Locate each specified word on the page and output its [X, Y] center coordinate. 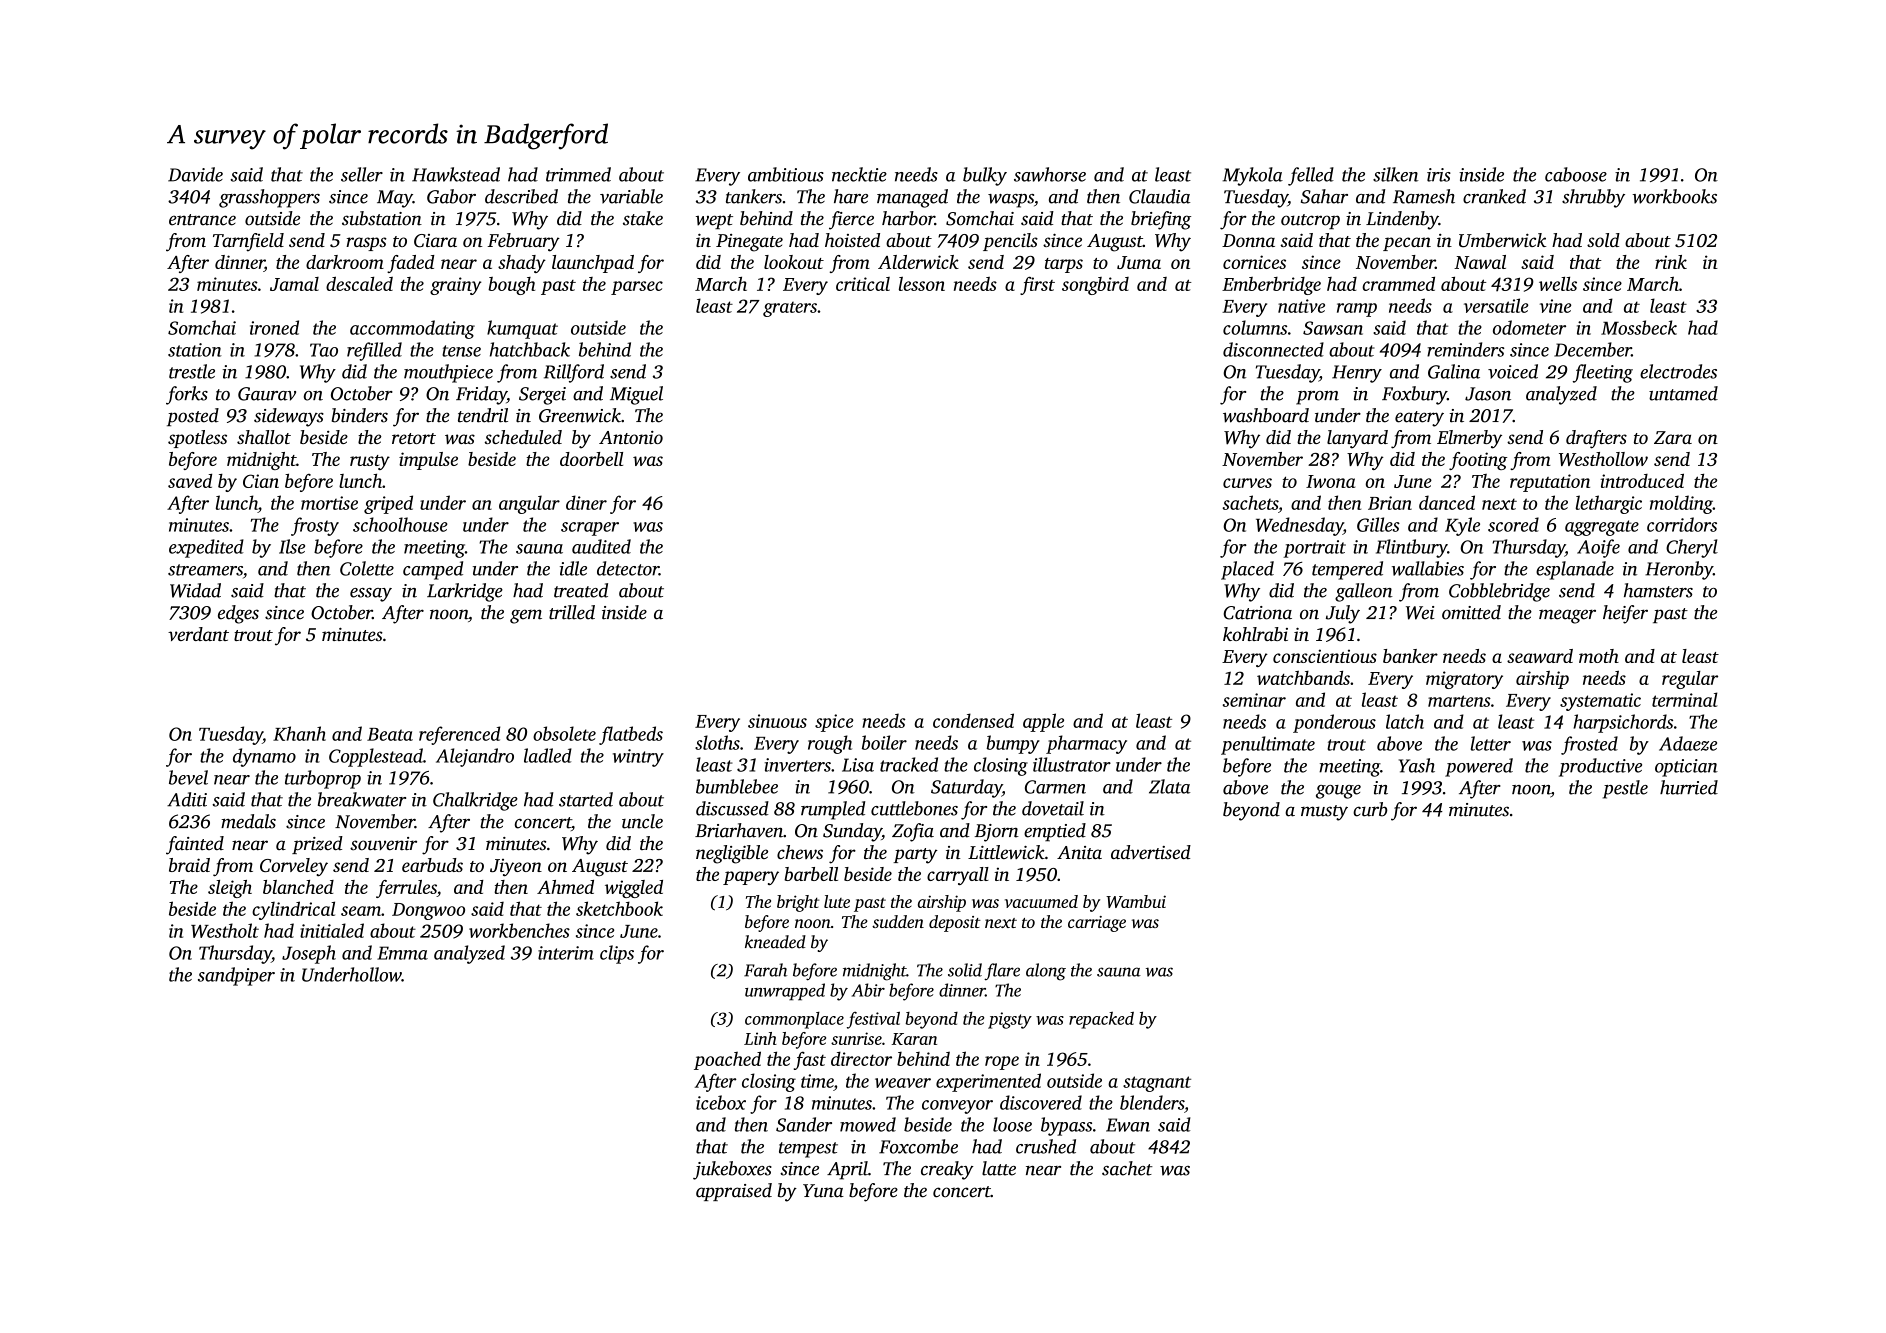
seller [362, 174]
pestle [1625, 789]
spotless [197, 439]
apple [1043, 722]
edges [238, 614]
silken [1395, 174]
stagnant [1157, 1084]
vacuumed [1041, 901]
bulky [985, 176]
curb [1370, 809]
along [1046, 972]
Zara [1673, 437]
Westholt [225, 930]
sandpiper [236, 976]
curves [1247, 483]
